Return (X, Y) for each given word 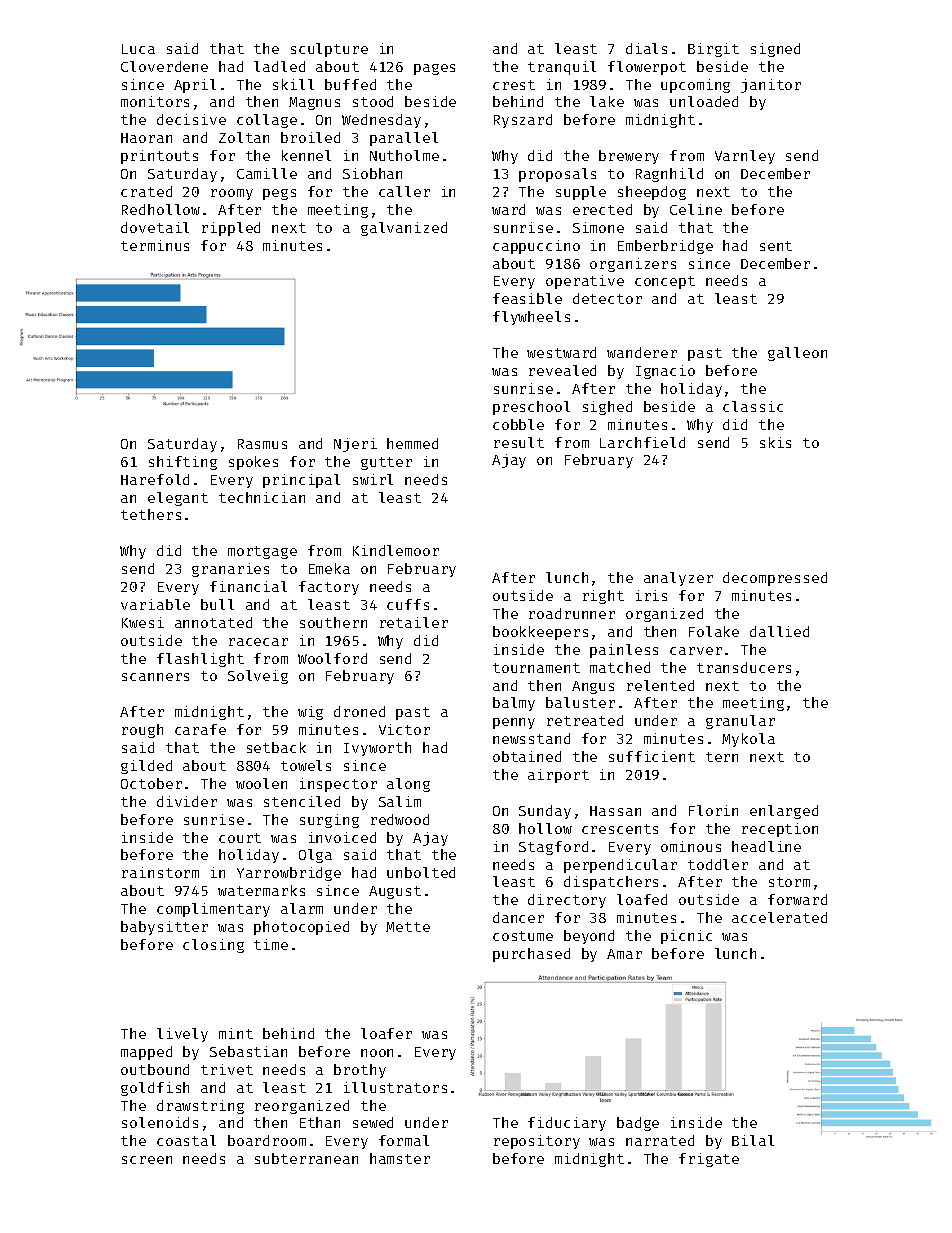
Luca (138, 49)
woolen (261, 783)
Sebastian (248, 1051)
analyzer (678, 579)
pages (434, 69)
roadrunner (572, 613)
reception (780, 830)
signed (775, 50)
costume (523, 936)
